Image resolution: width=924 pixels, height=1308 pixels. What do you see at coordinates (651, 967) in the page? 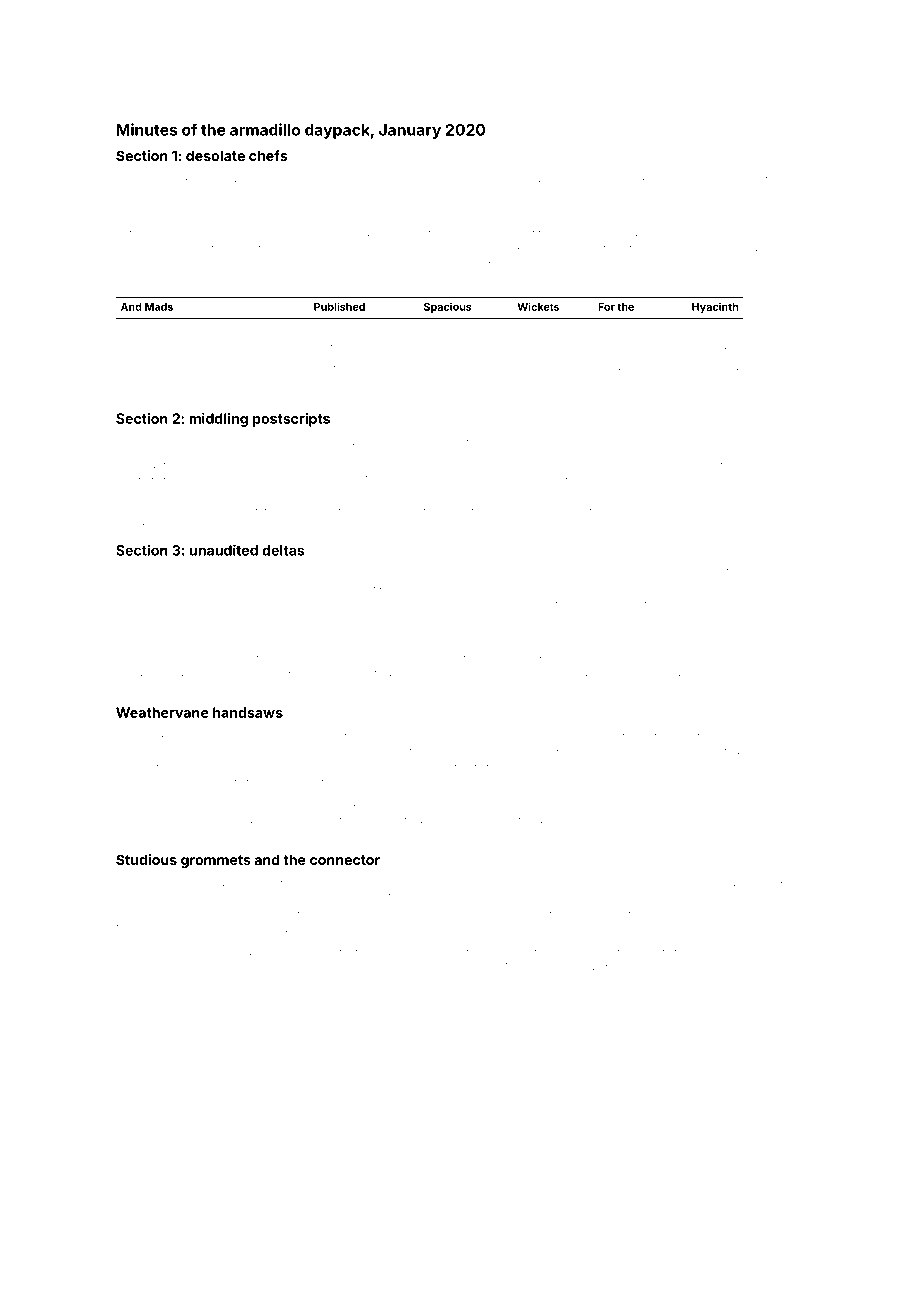
I see `Sunday` at bounding box center [651, 967].
